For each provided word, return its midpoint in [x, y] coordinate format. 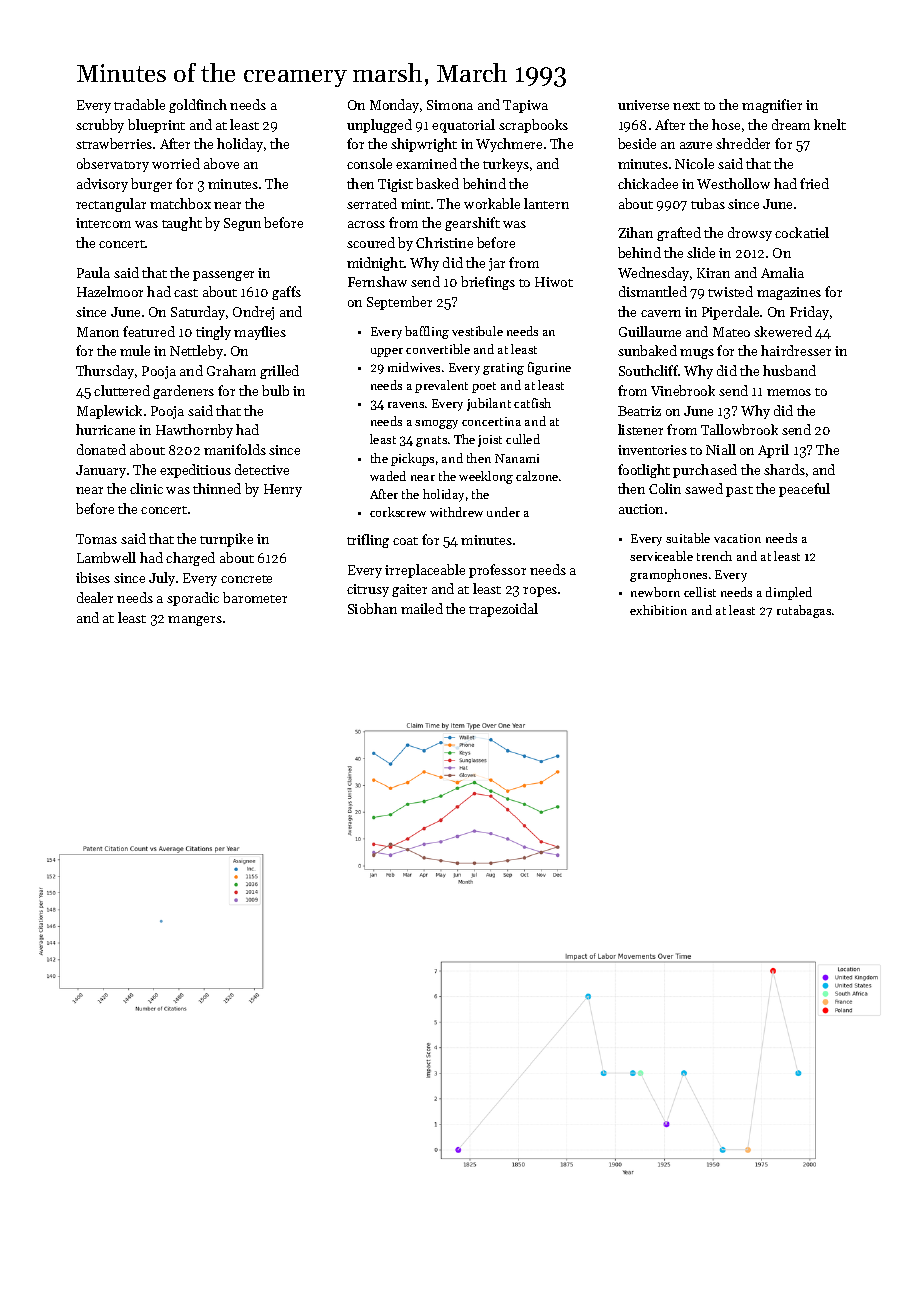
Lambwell [106, 557]
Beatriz [639, 411]
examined [426, 163]
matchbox [180, 203]
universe [643, 105]
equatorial [463, 126]
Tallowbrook [739, 429]
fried [814, 183]
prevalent [441, 386]
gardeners [183, 392]
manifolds [235, 449]
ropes [540, 592]
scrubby [100, 126]
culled [523, 439]
